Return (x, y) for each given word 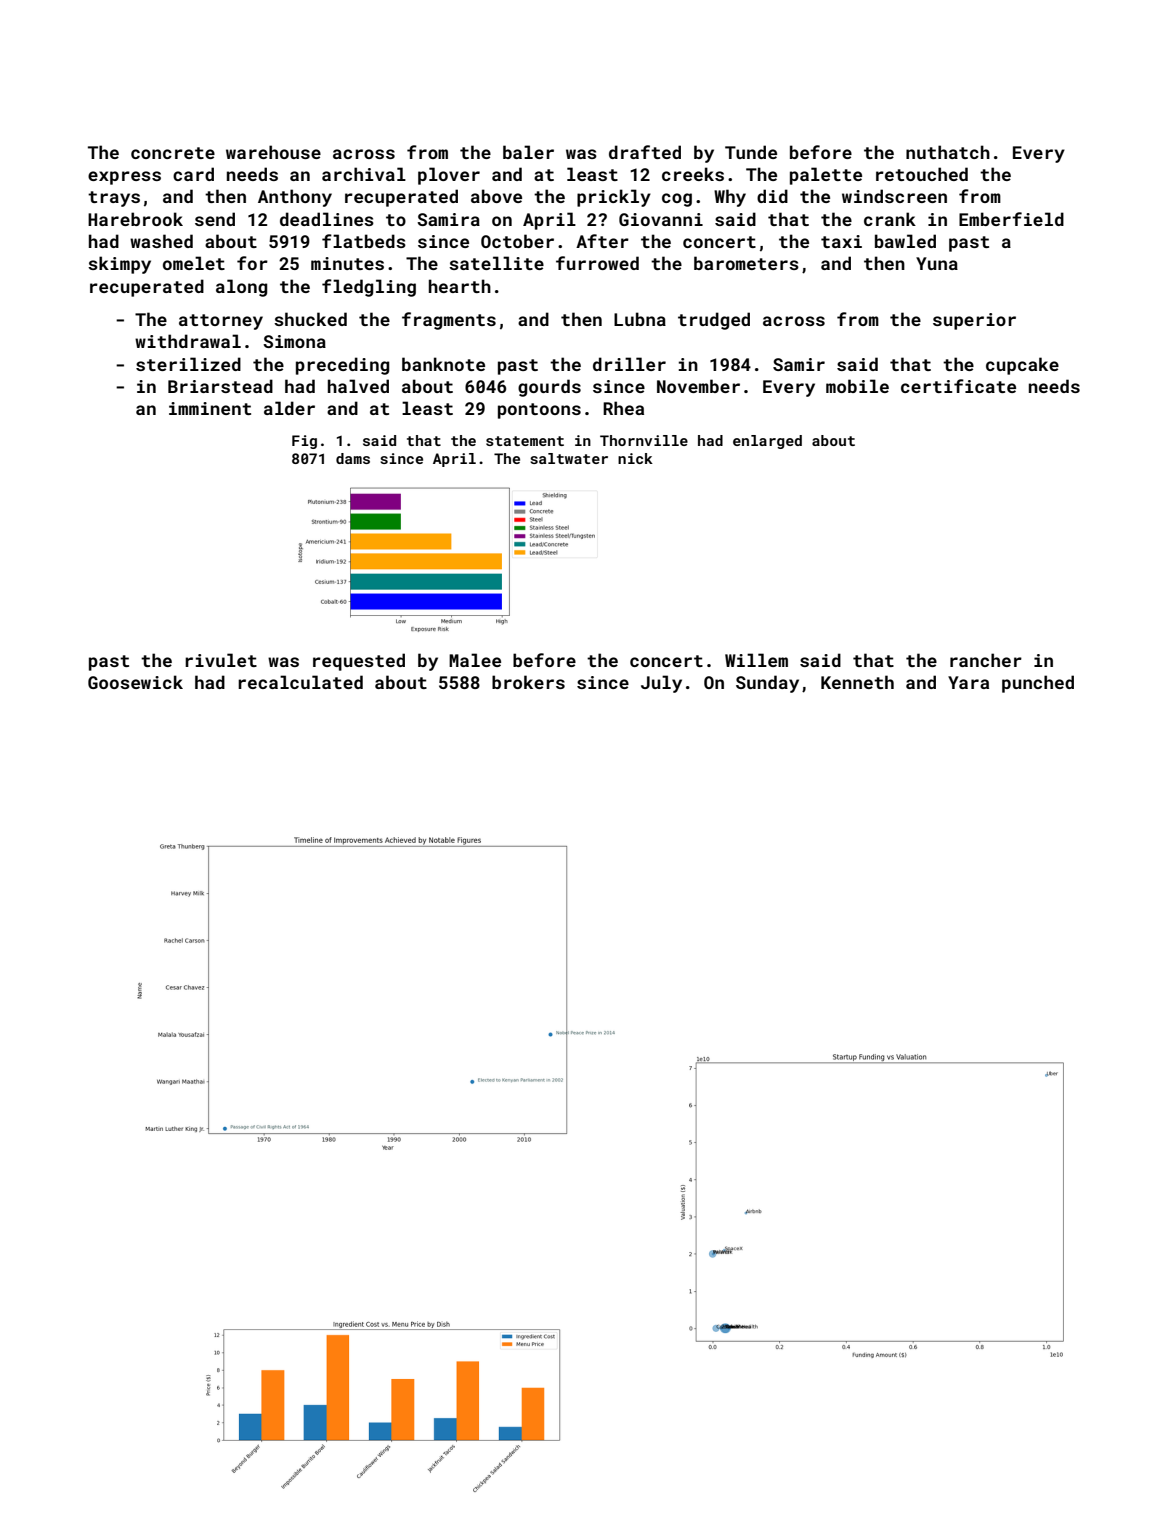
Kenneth (857, 682)
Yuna (937, 263)
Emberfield (1011, 219)
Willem (756, 660)
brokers (528, 682)
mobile (857, 386)
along (241, 288)
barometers (746, 263)
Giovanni (661, 219)
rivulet (221, 660)
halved (358, 386)
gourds (549, 388)
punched (1038, 684)
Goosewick (135, 682)
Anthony (295, 198)
